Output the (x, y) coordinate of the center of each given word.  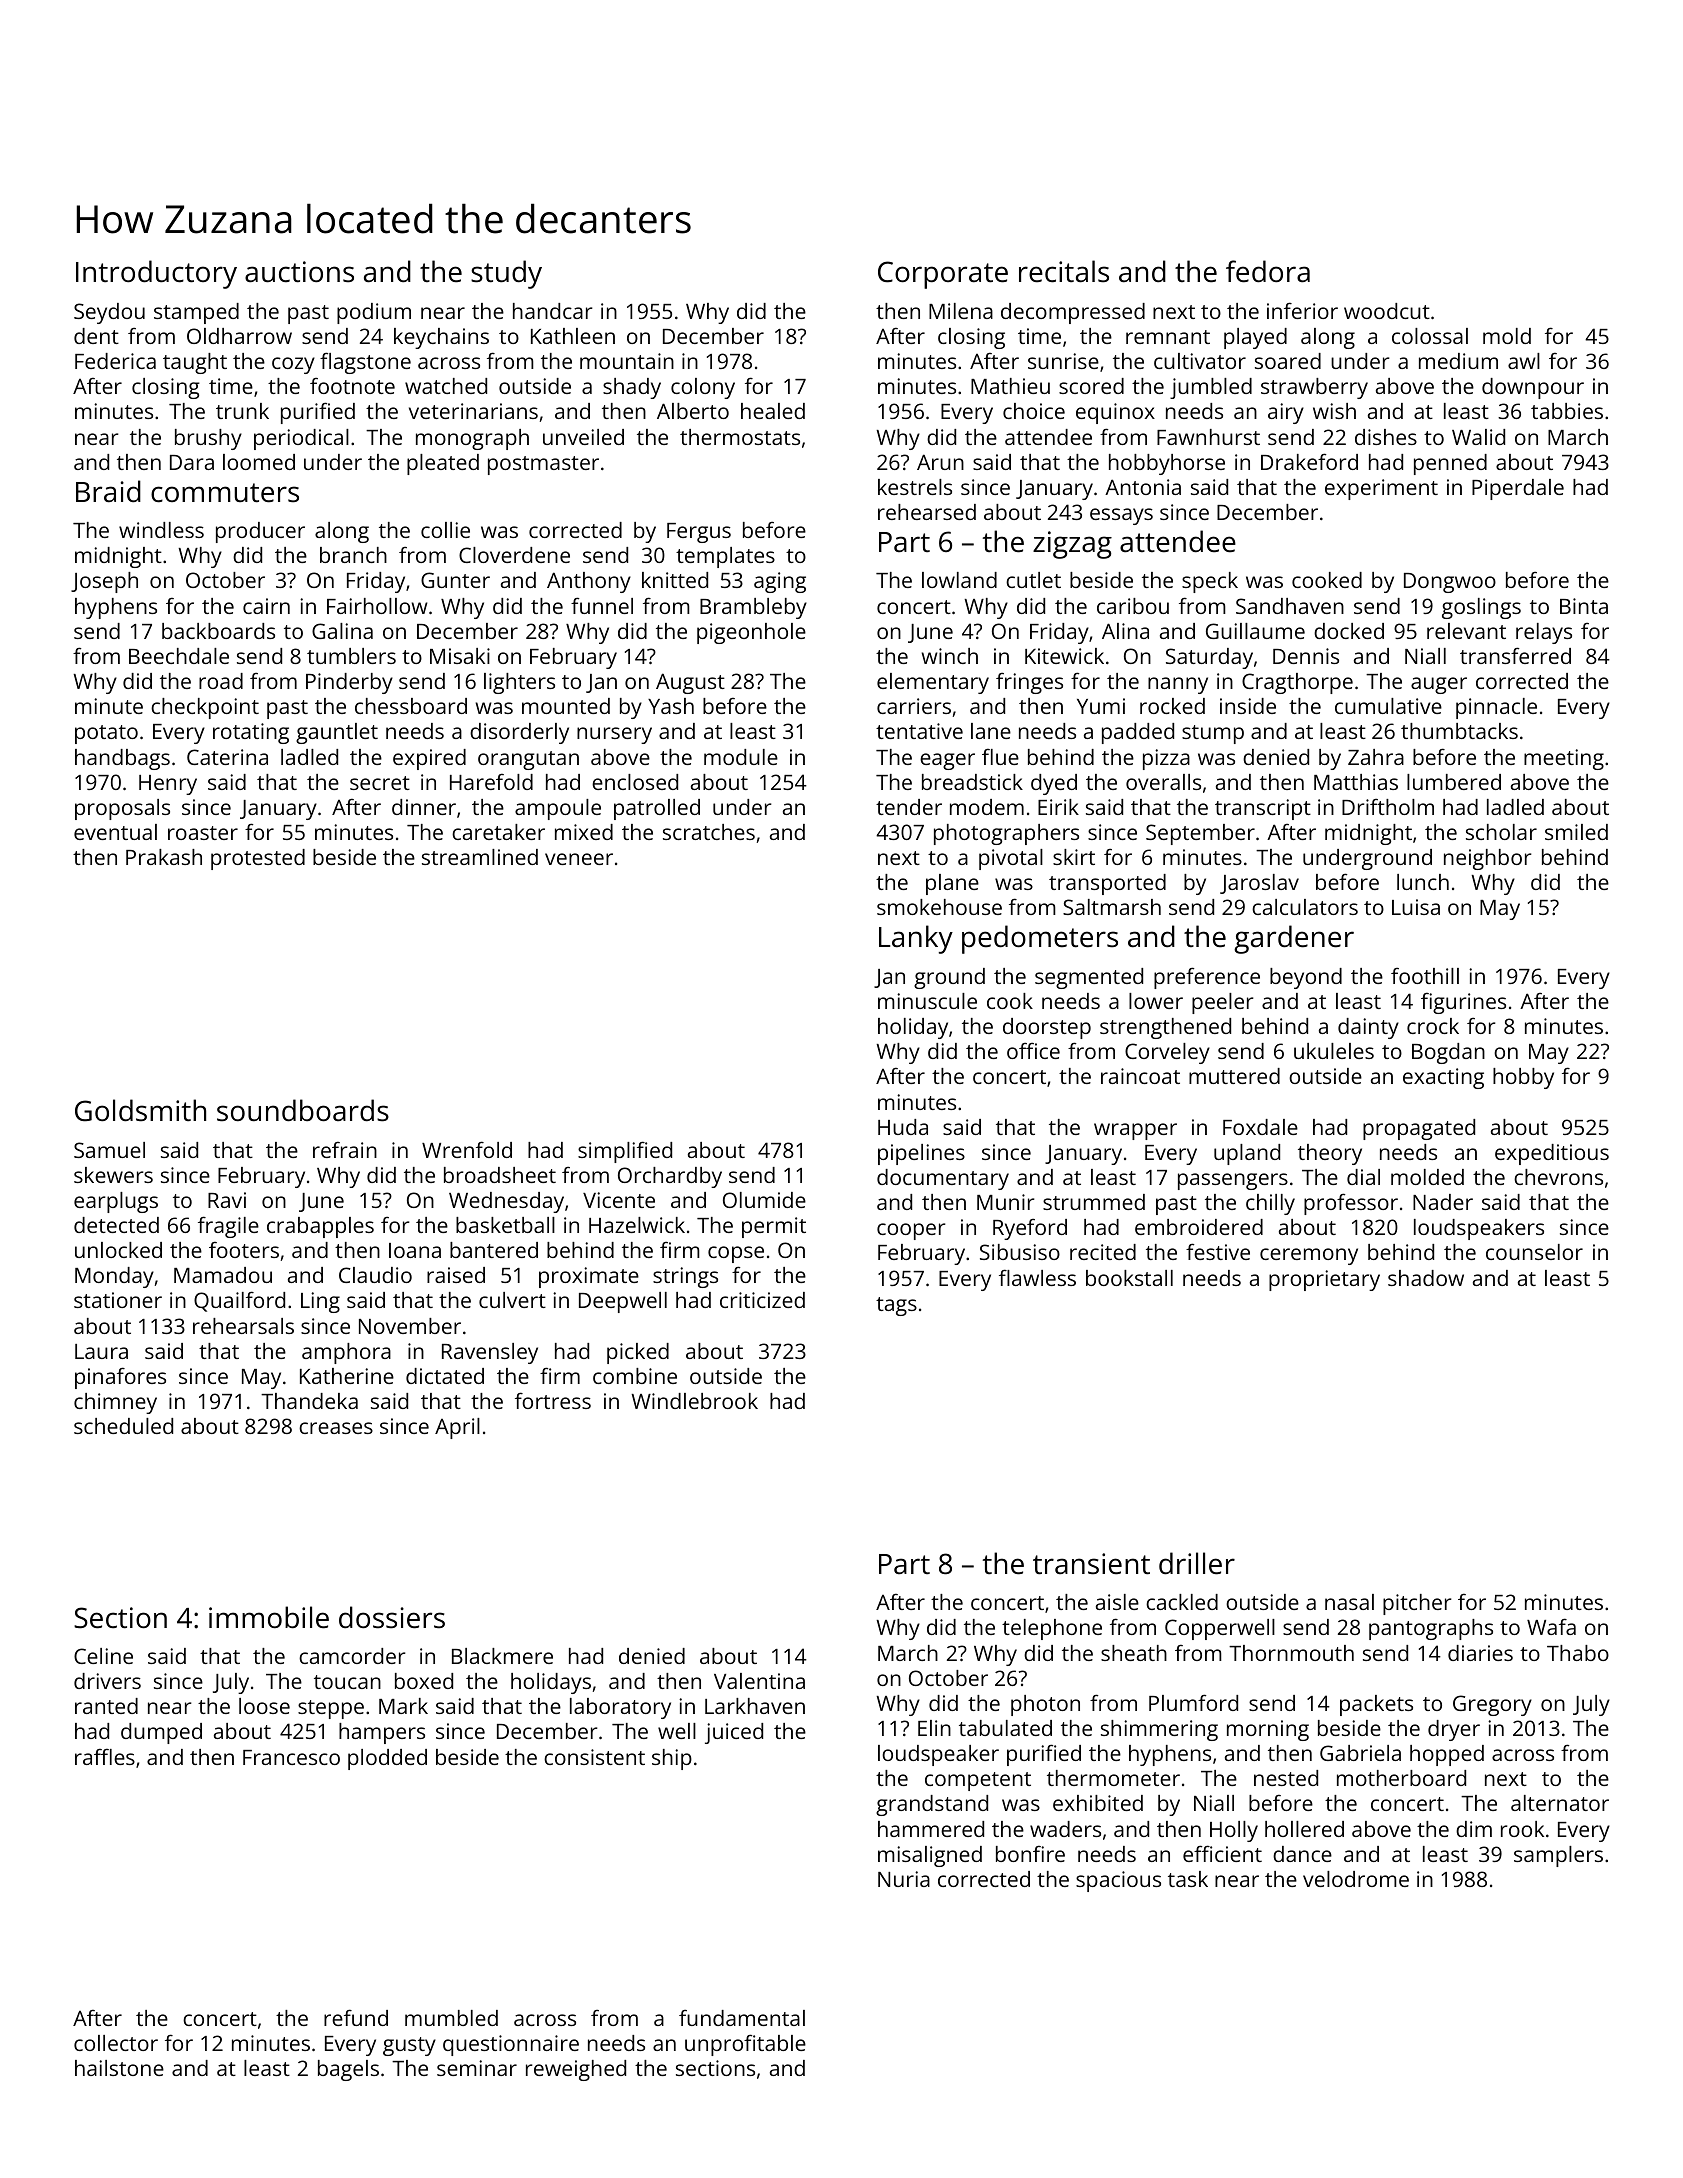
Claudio (375, 1275)
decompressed (1073, 313)
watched (446, 386)
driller (1197, 1563)
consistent (594, 1757)
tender (909, 807)
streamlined (480, 857)
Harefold (491, 781)
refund (356, 2017)
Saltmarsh (1112, 907)
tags (896, 1306)
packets (1376, 1705)
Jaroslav (1259, 884)
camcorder (352, 1656)
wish (1334, 411)
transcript (1263, 809)
